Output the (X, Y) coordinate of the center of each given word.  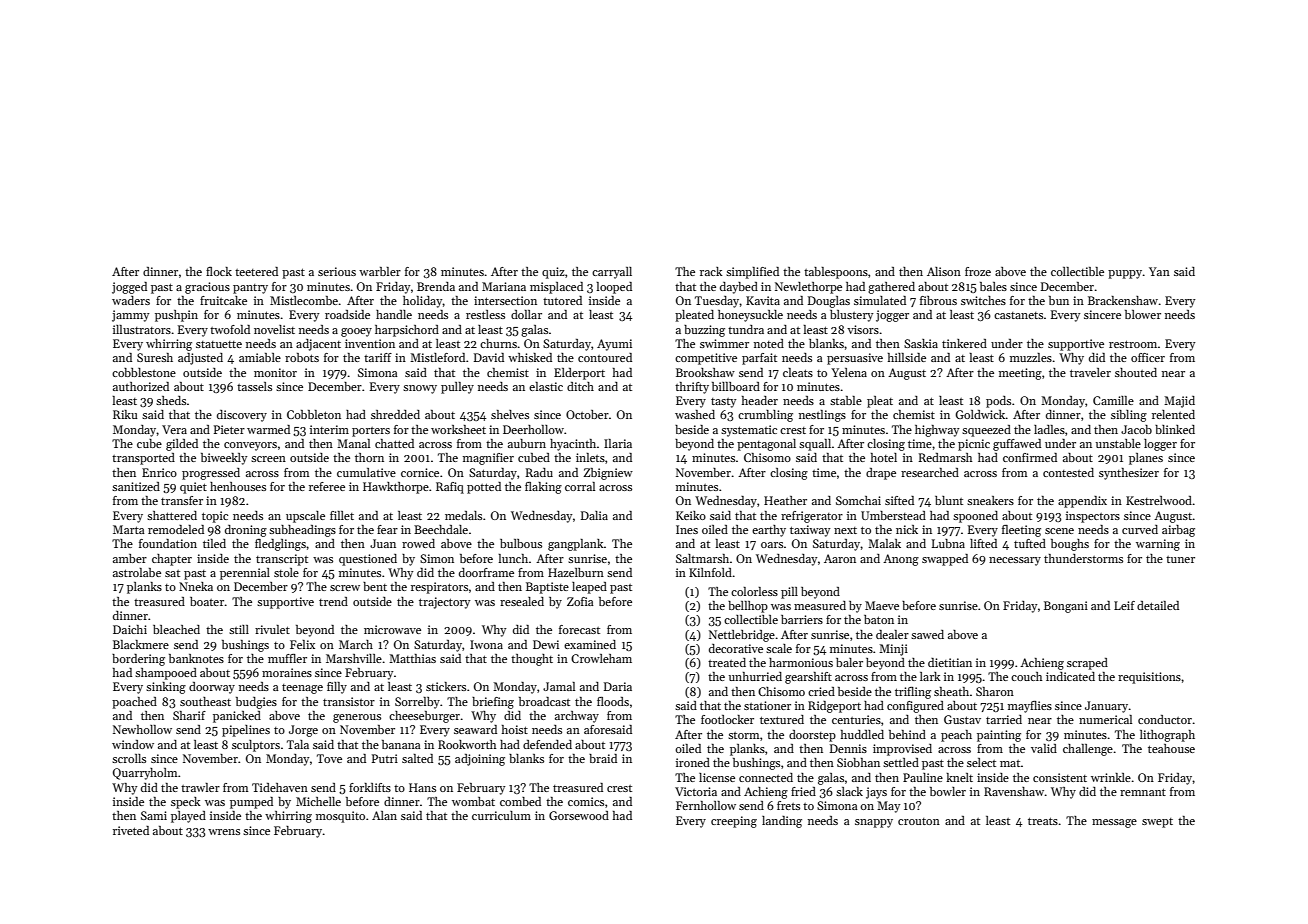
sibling (1129, 416)
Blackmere (141, 644)
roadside (347, 314)
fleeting (1021, 531)
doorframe (486, 572)
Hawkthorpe (396, 488)
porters (371, 432)
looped (614, 288)
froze (978, 271)
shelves (510, 414)
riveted (131, 830)
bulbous (521, 543)
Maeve (882, 605)
